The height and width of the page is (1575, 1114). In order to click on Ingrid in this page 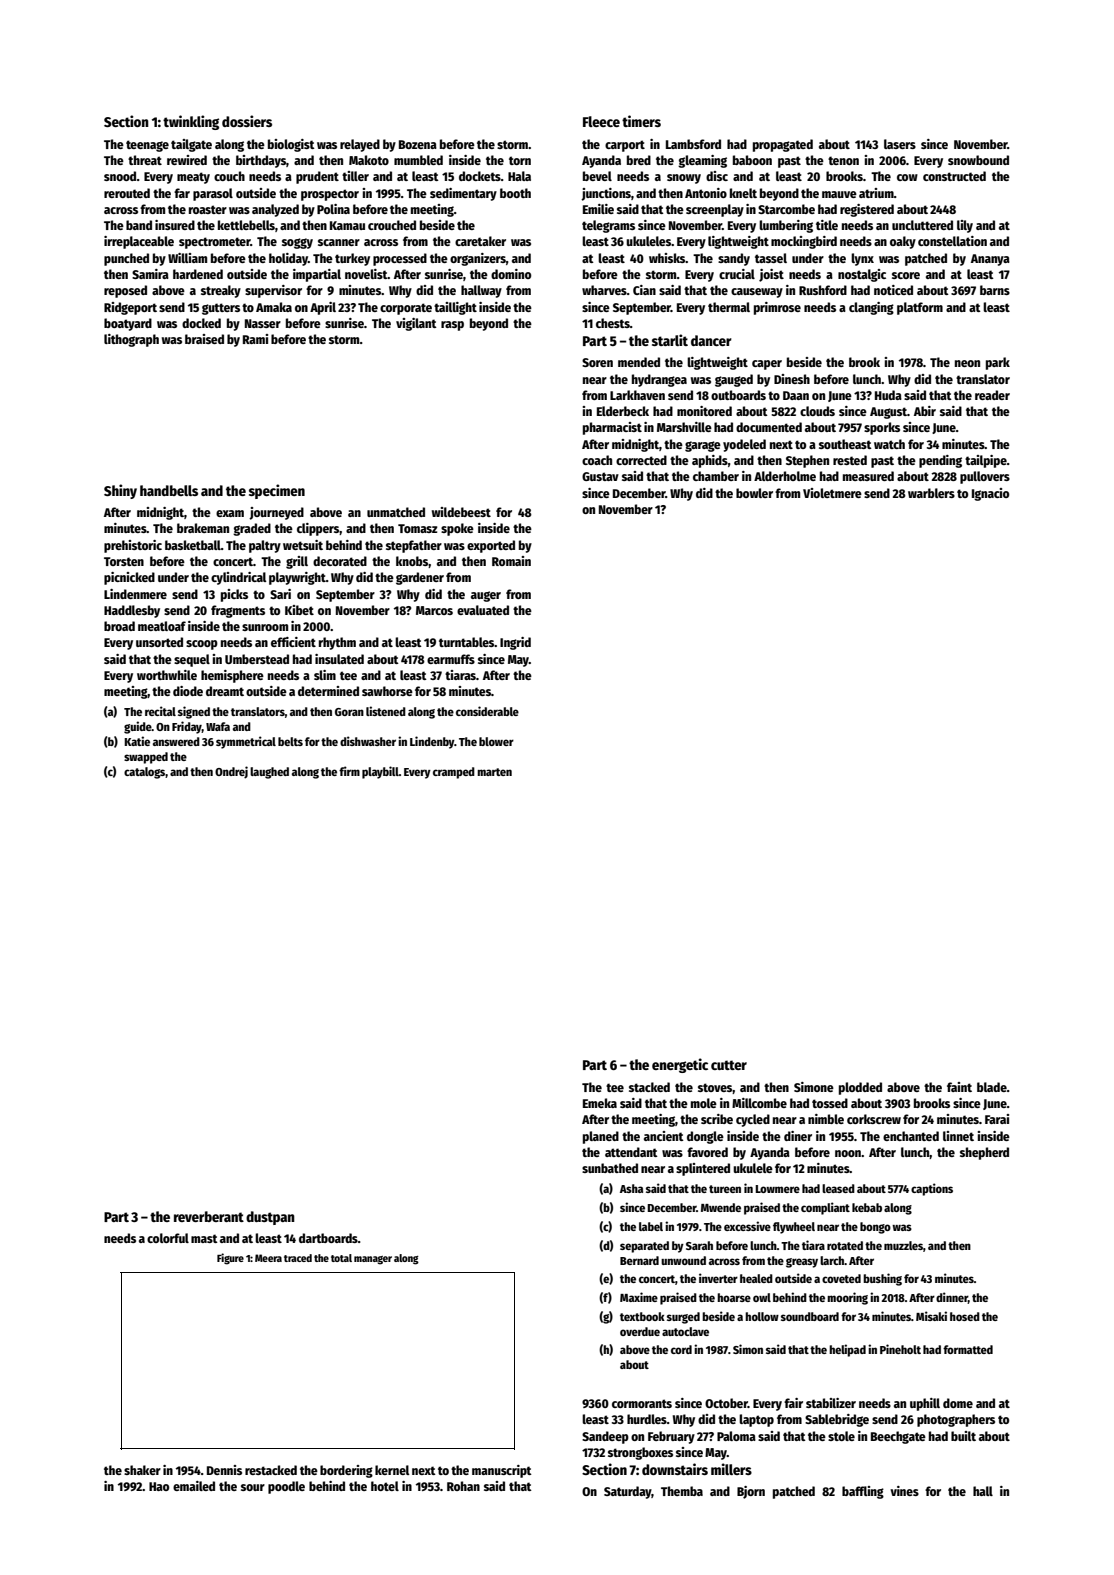, I will do `click(515, 643)`.
